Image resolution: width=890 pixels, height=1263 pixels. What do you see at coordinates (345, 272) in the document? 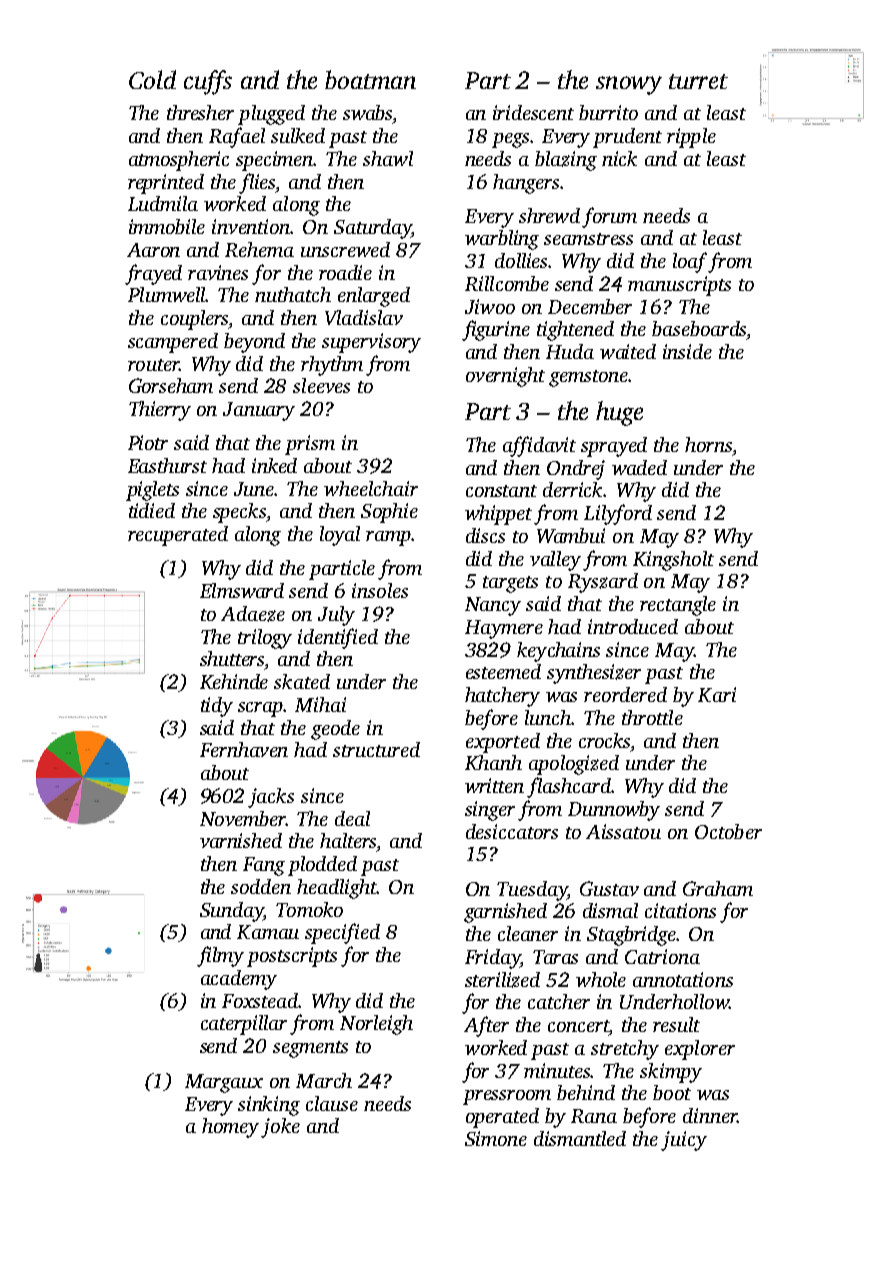
I see `roadie` at bounding box center [345, 272].
